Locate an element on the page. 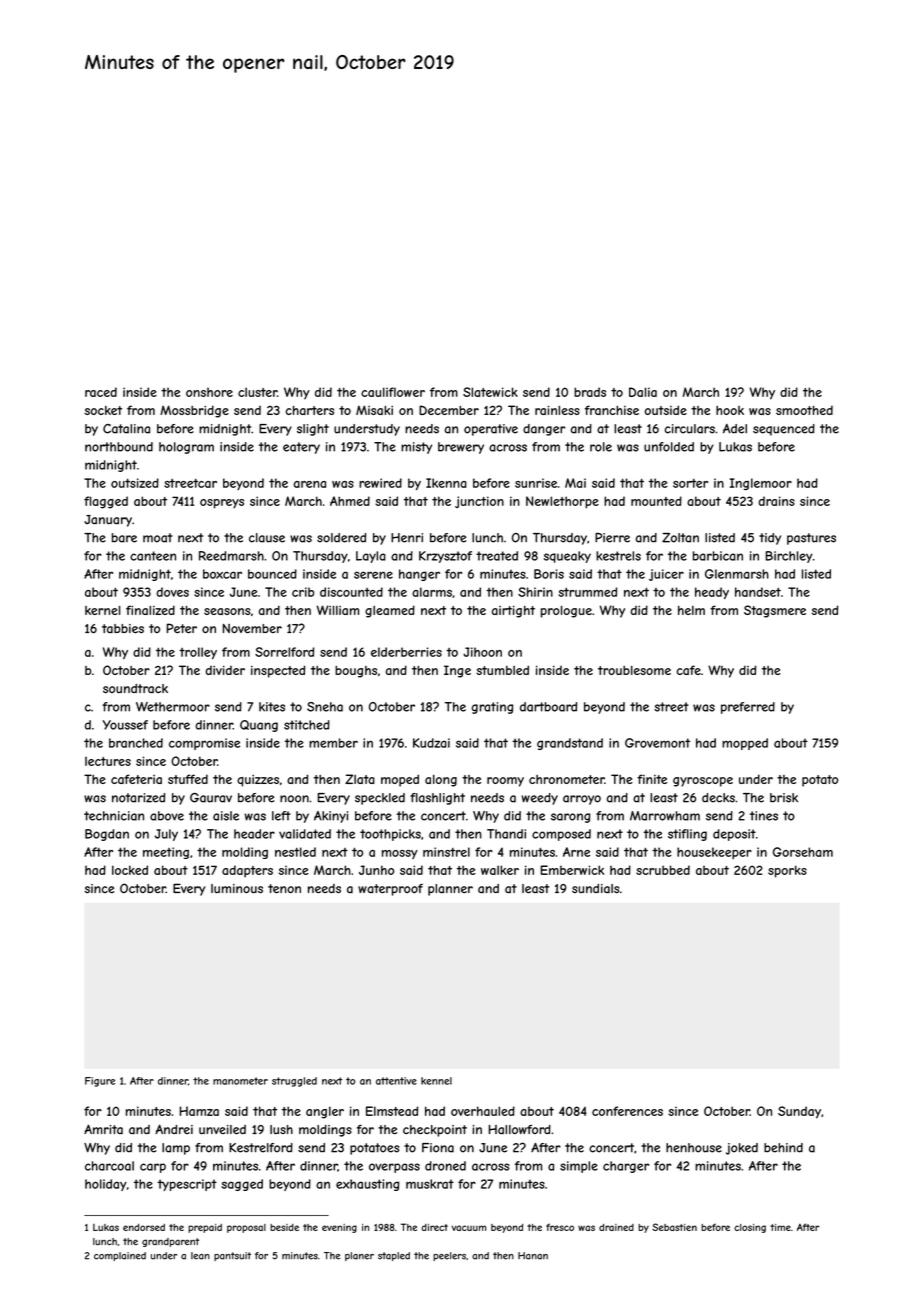  Sebastien is located at coordinates (674, 1227).
